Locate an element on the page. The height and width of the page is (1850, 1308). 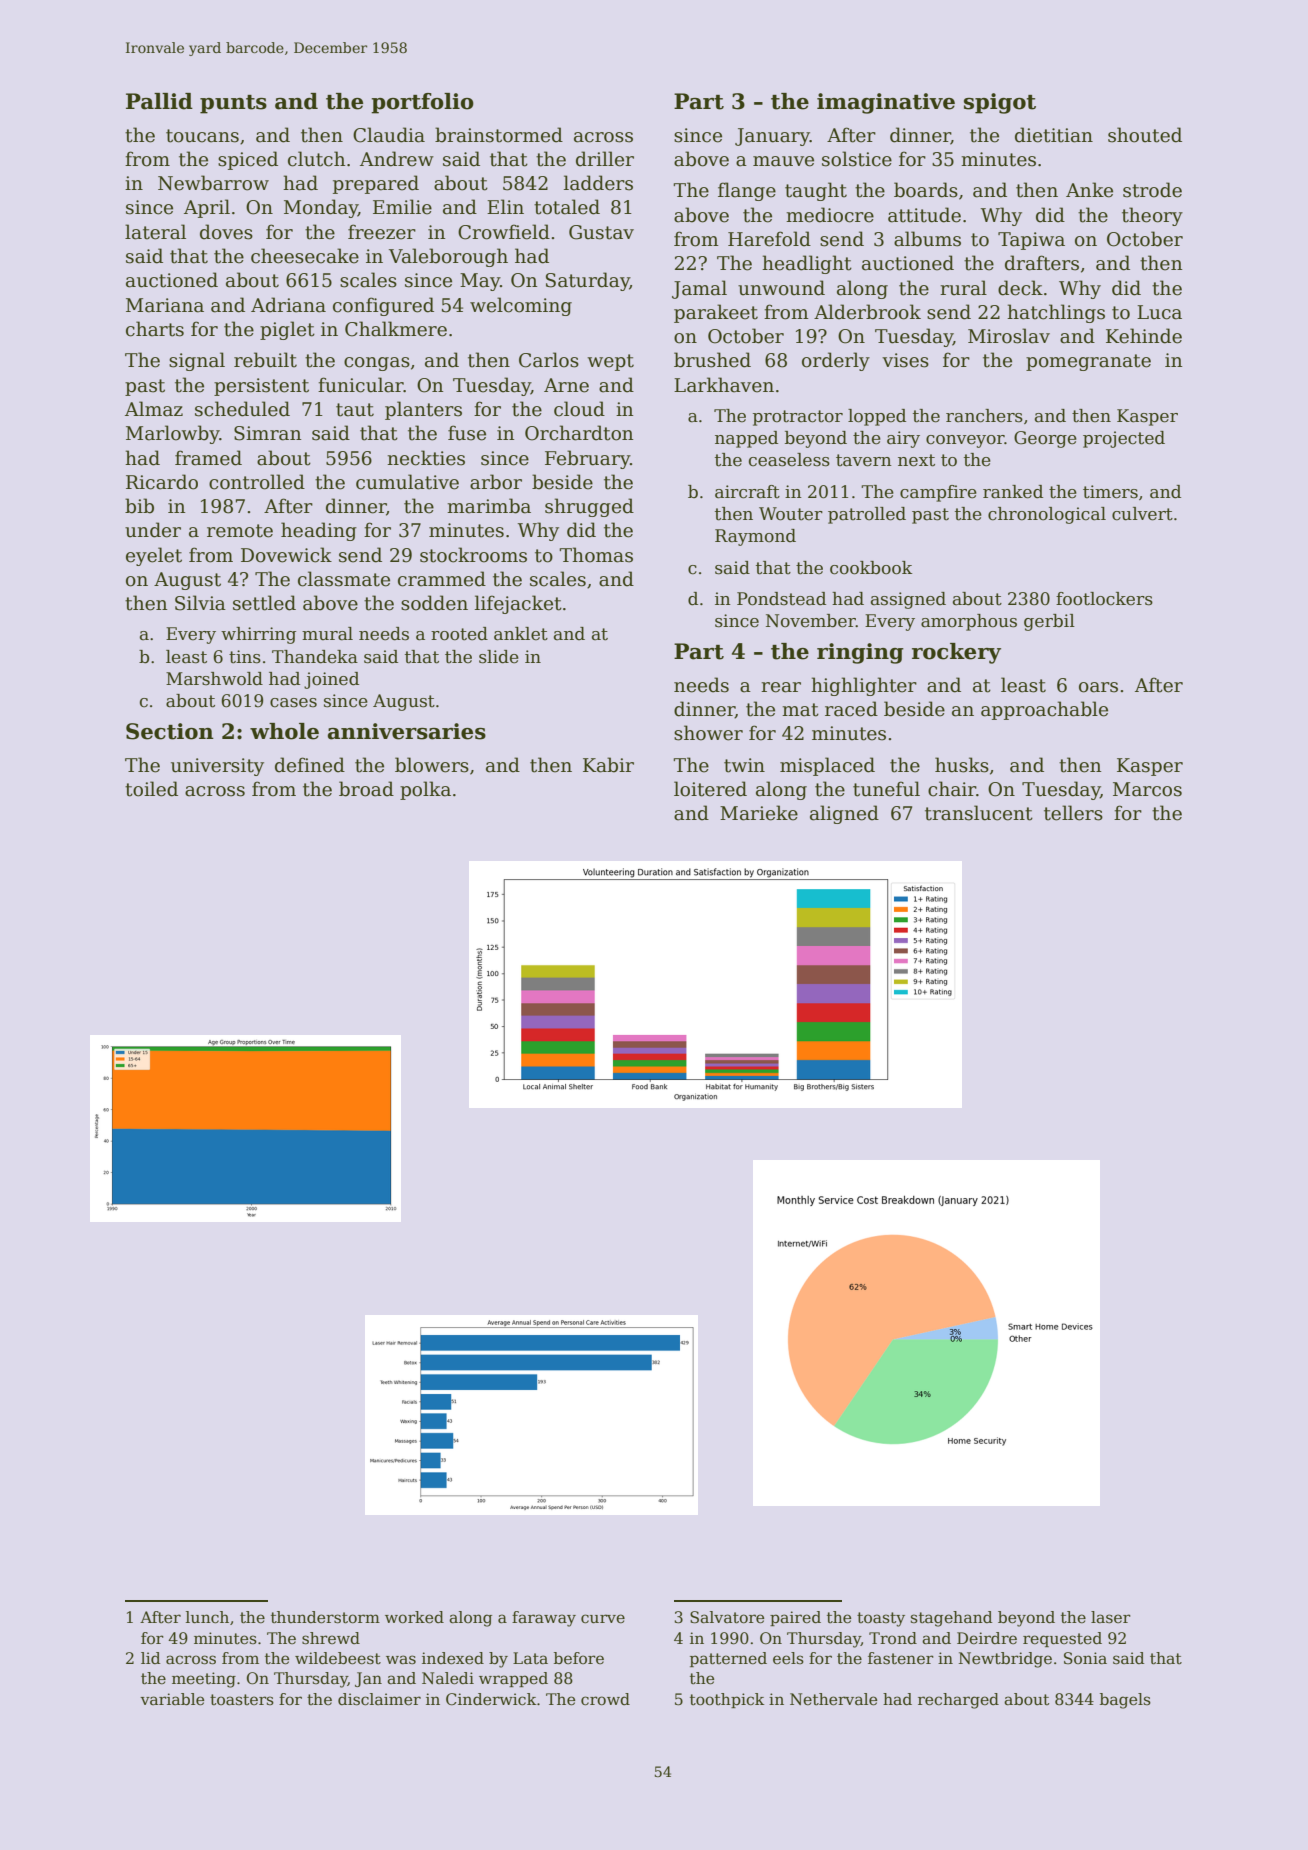
Marieke is located at coordinates (759, 813).
